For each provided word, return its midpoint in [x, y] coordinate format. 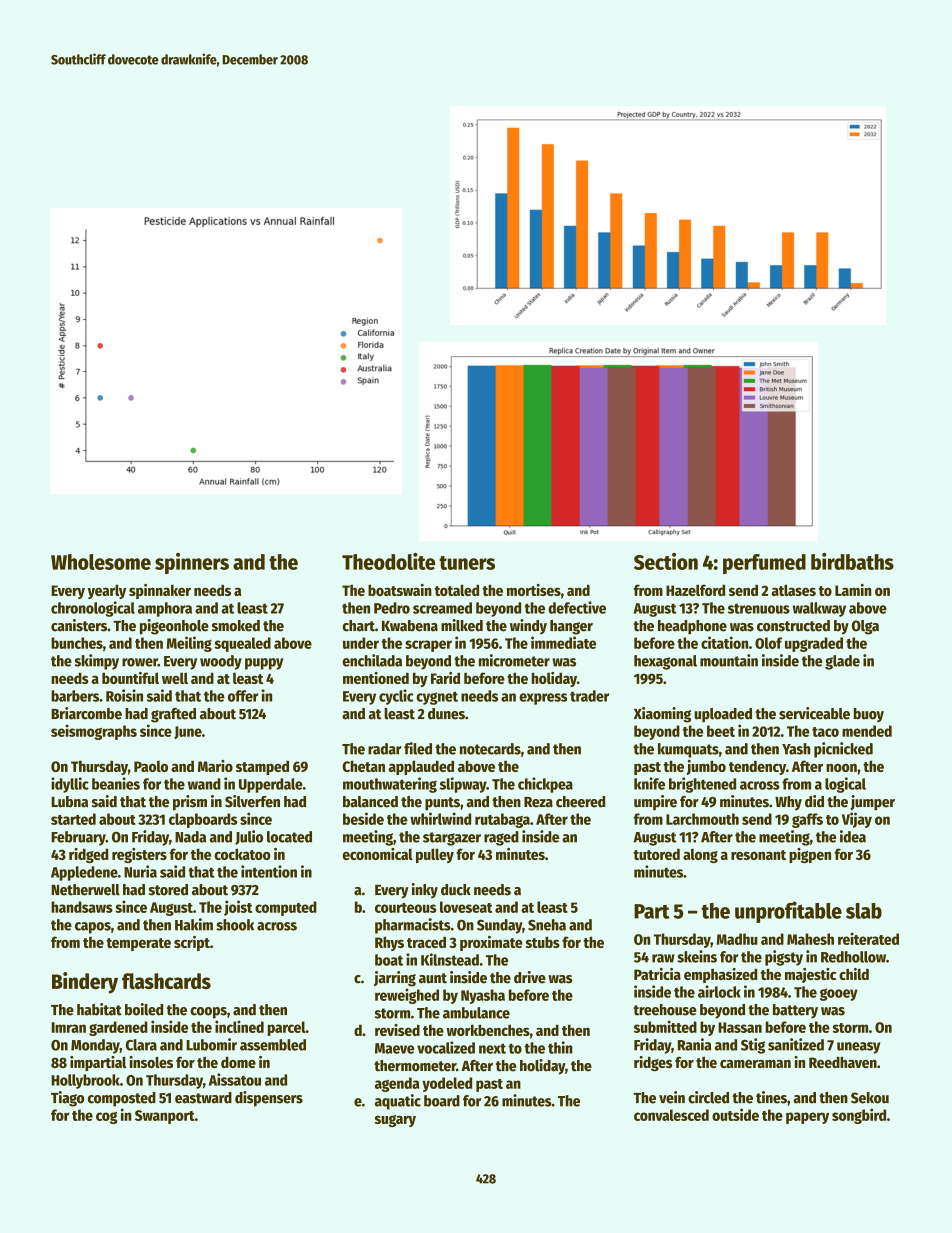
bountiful [130, 678]
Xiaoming [662, 715]
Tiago [67, 1099]
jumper [872, 803]
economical [377, 854]
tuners [467, 563]
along [700, 855]
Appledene [84, 873]
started [73, 819]
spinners [192, 563]
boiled [144, 1009]
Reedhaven [843, 1062]
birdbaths [852, 561]
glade [842, 662]
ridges [653, 1063]
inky [425, 891]
